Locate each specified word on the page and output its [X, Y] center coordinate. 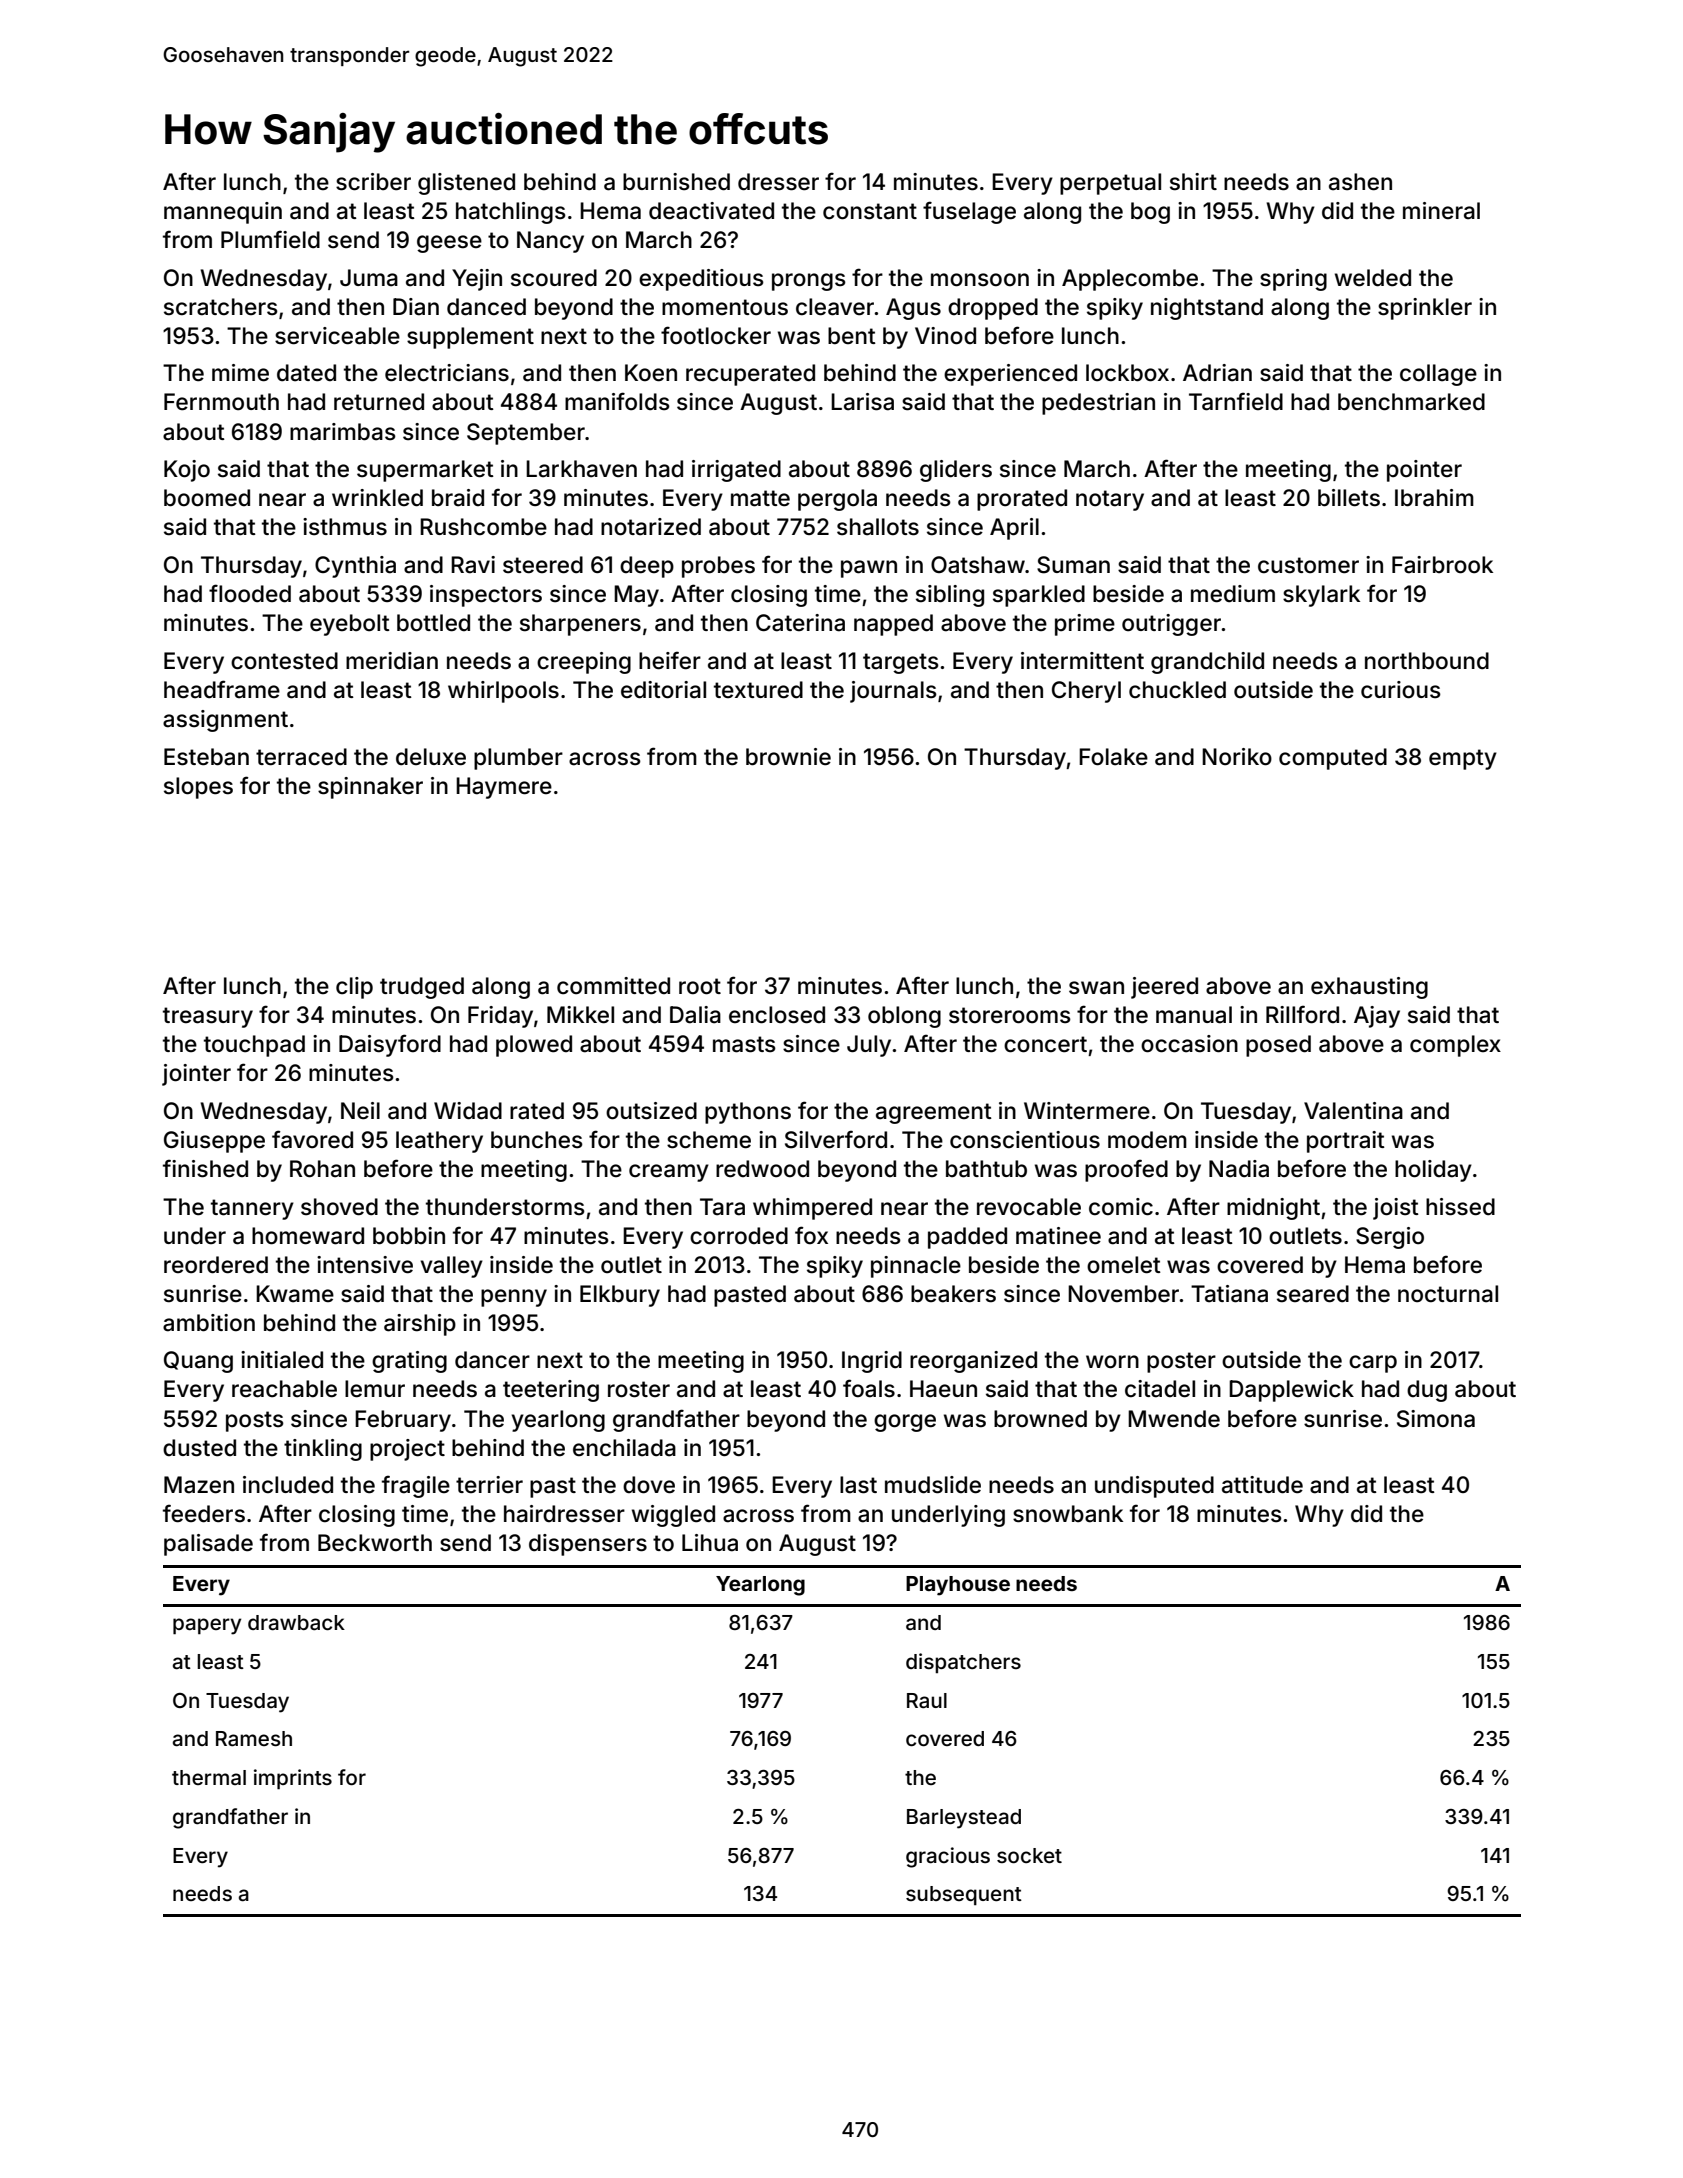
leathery [439, 1142]
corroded [739, 1236]
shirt [1193, 182]
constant [870, 211]
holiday [1433, 1171]
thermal [209, 1777]
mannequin [223, 213]
